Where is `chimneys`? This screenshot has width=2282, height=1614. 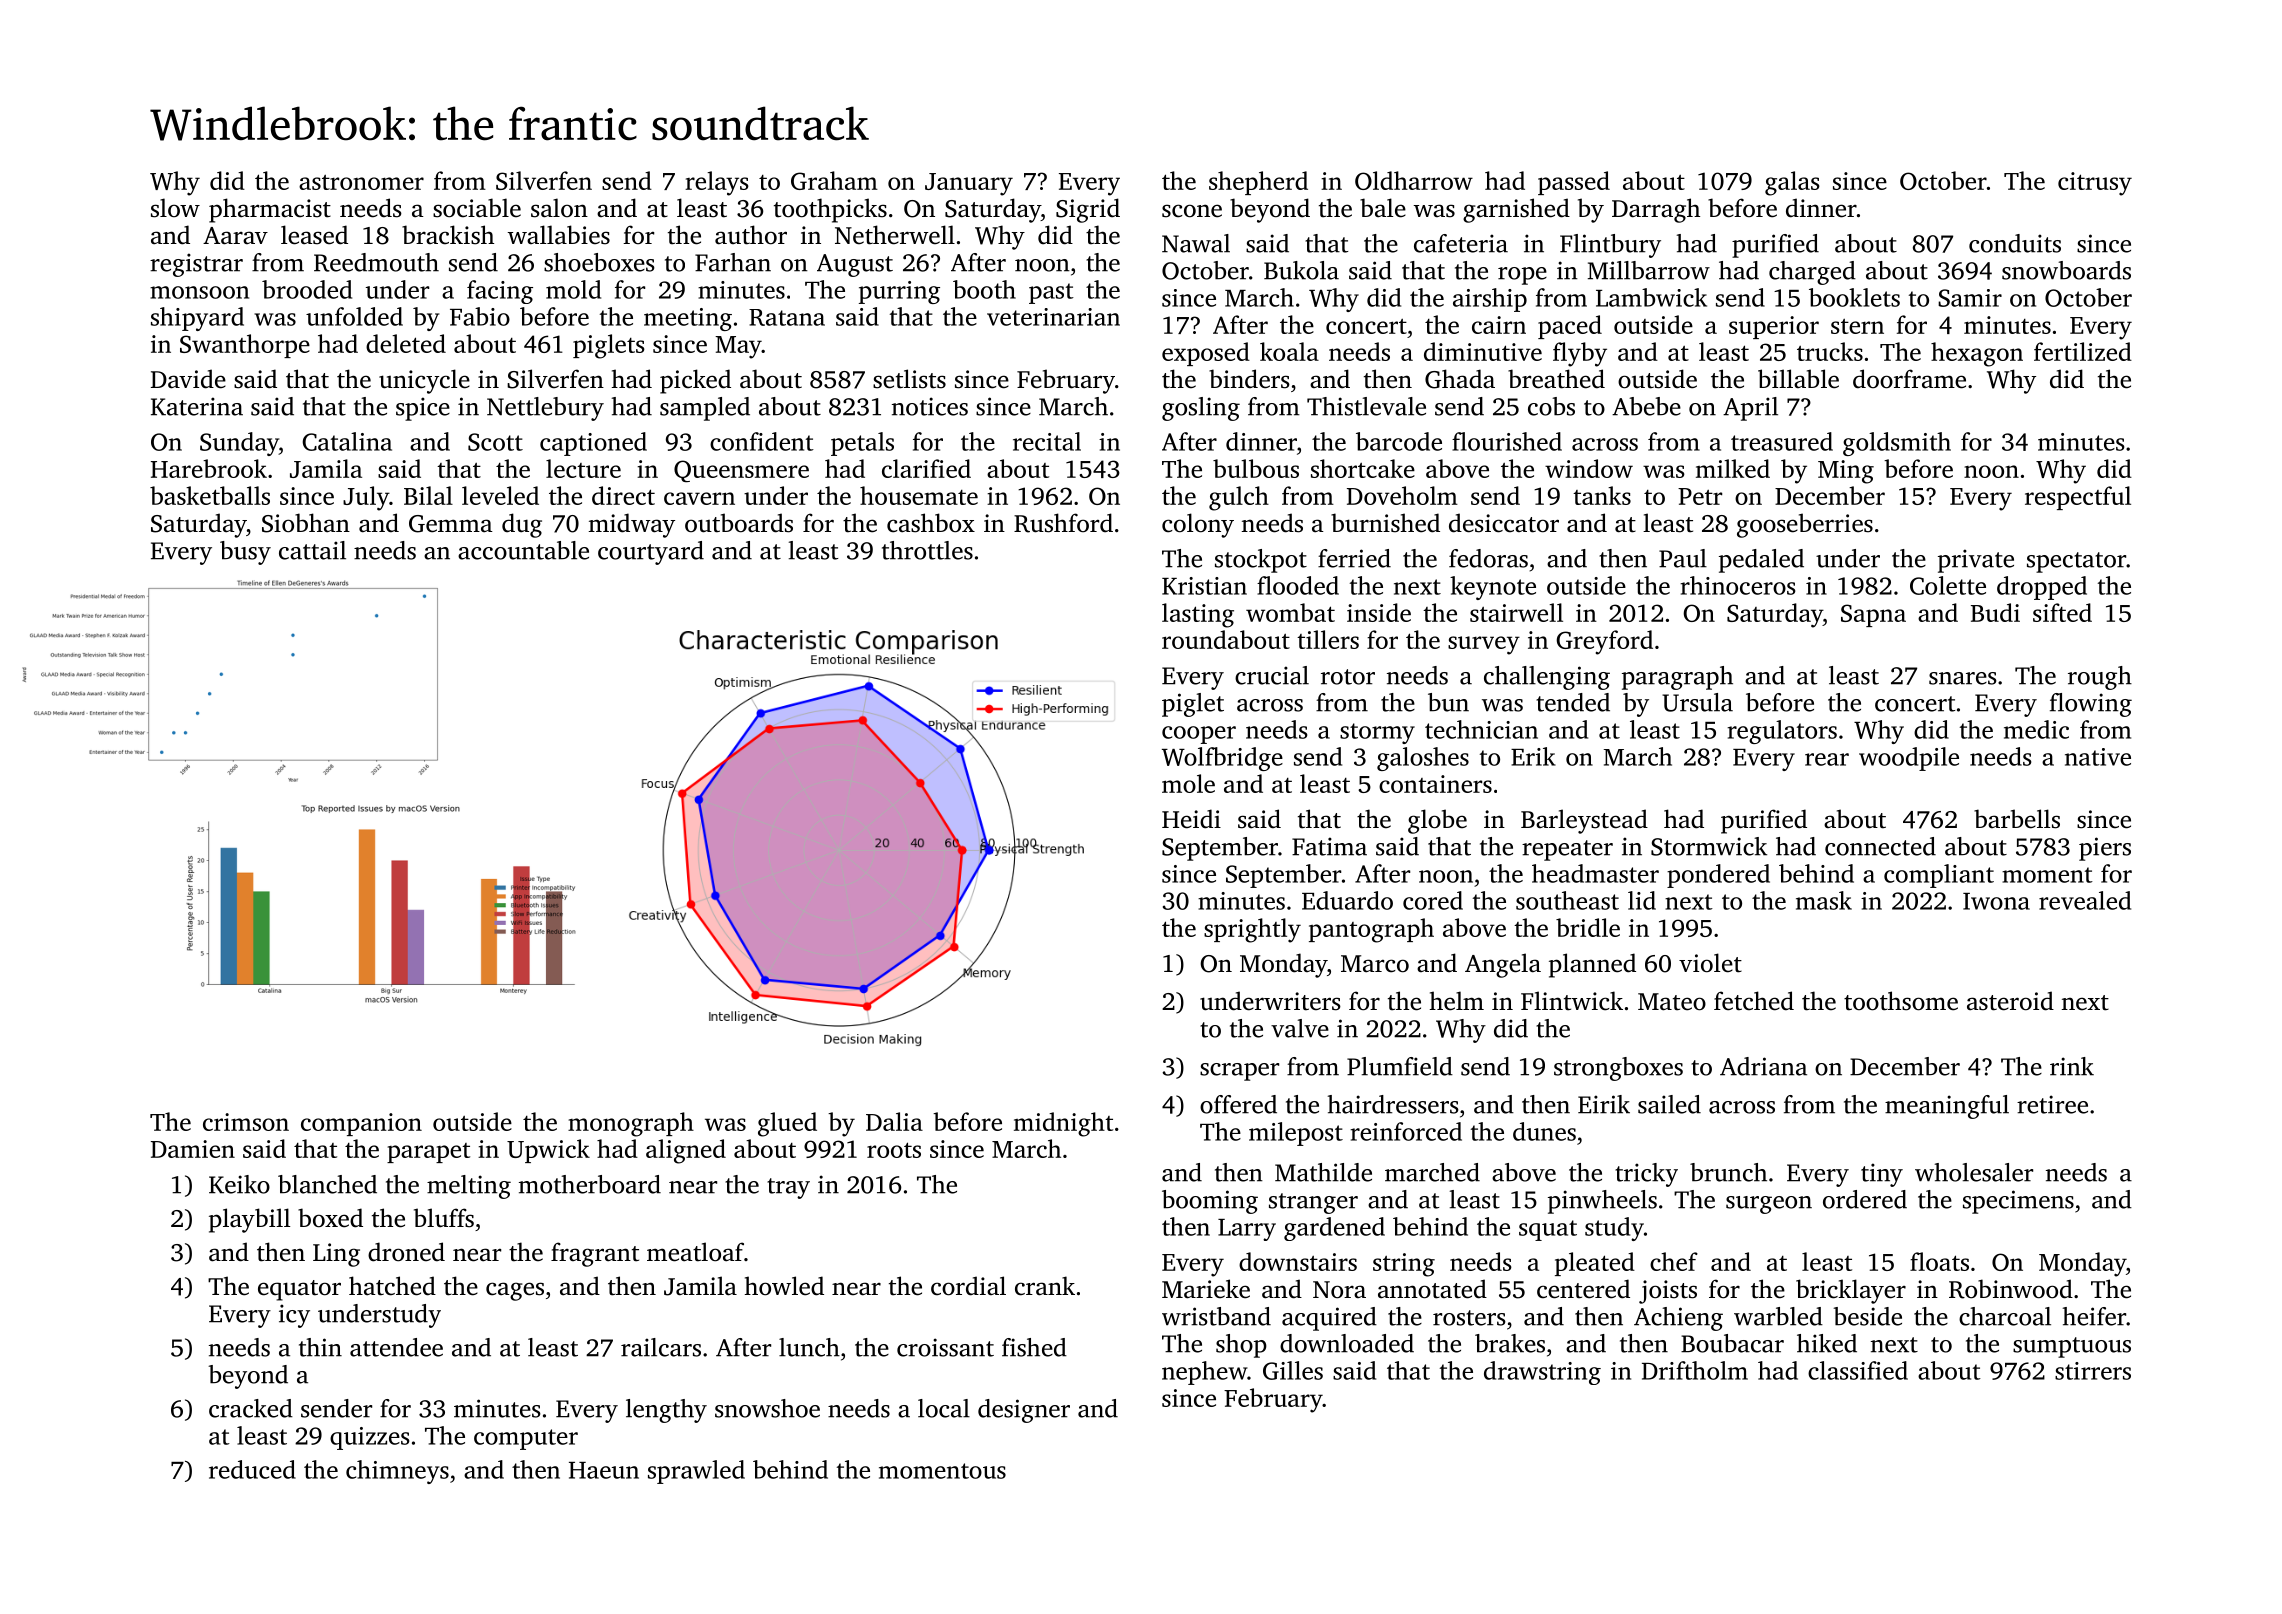 chimneys is located at coordinates (397, 1472).
